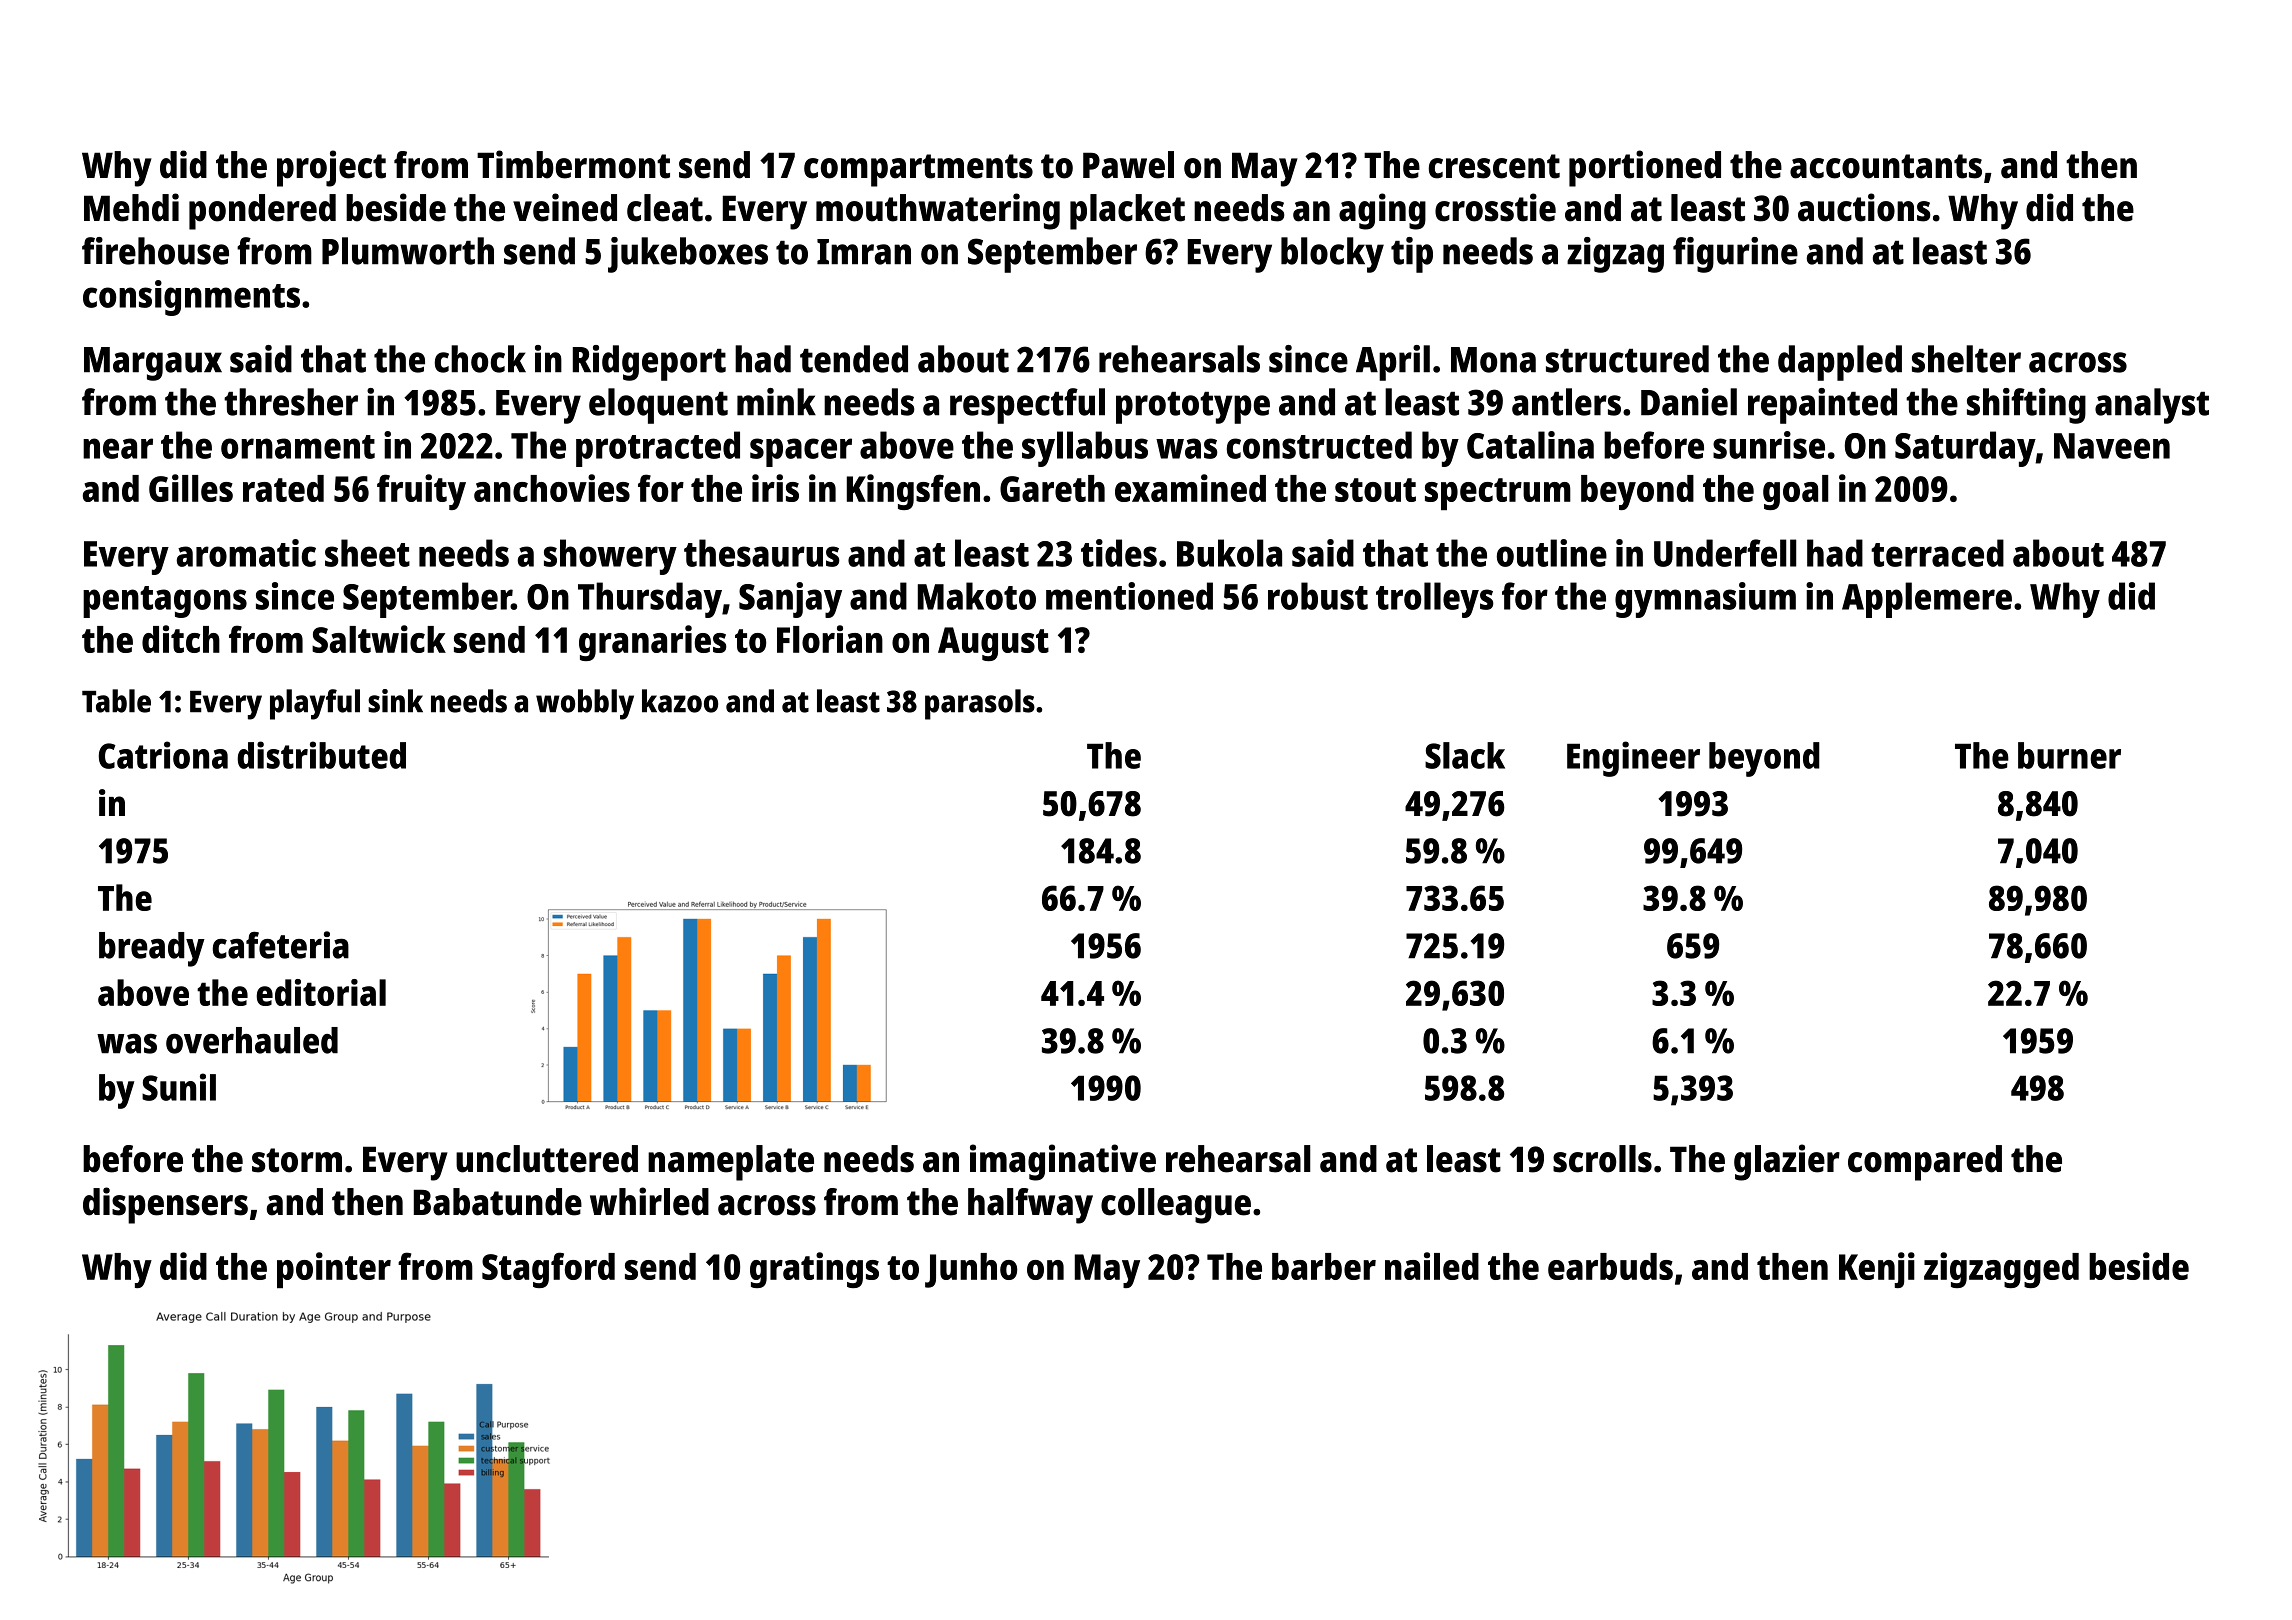 The image size is (2292, 1620). I want to click on shifting, so click(2026, 406).
